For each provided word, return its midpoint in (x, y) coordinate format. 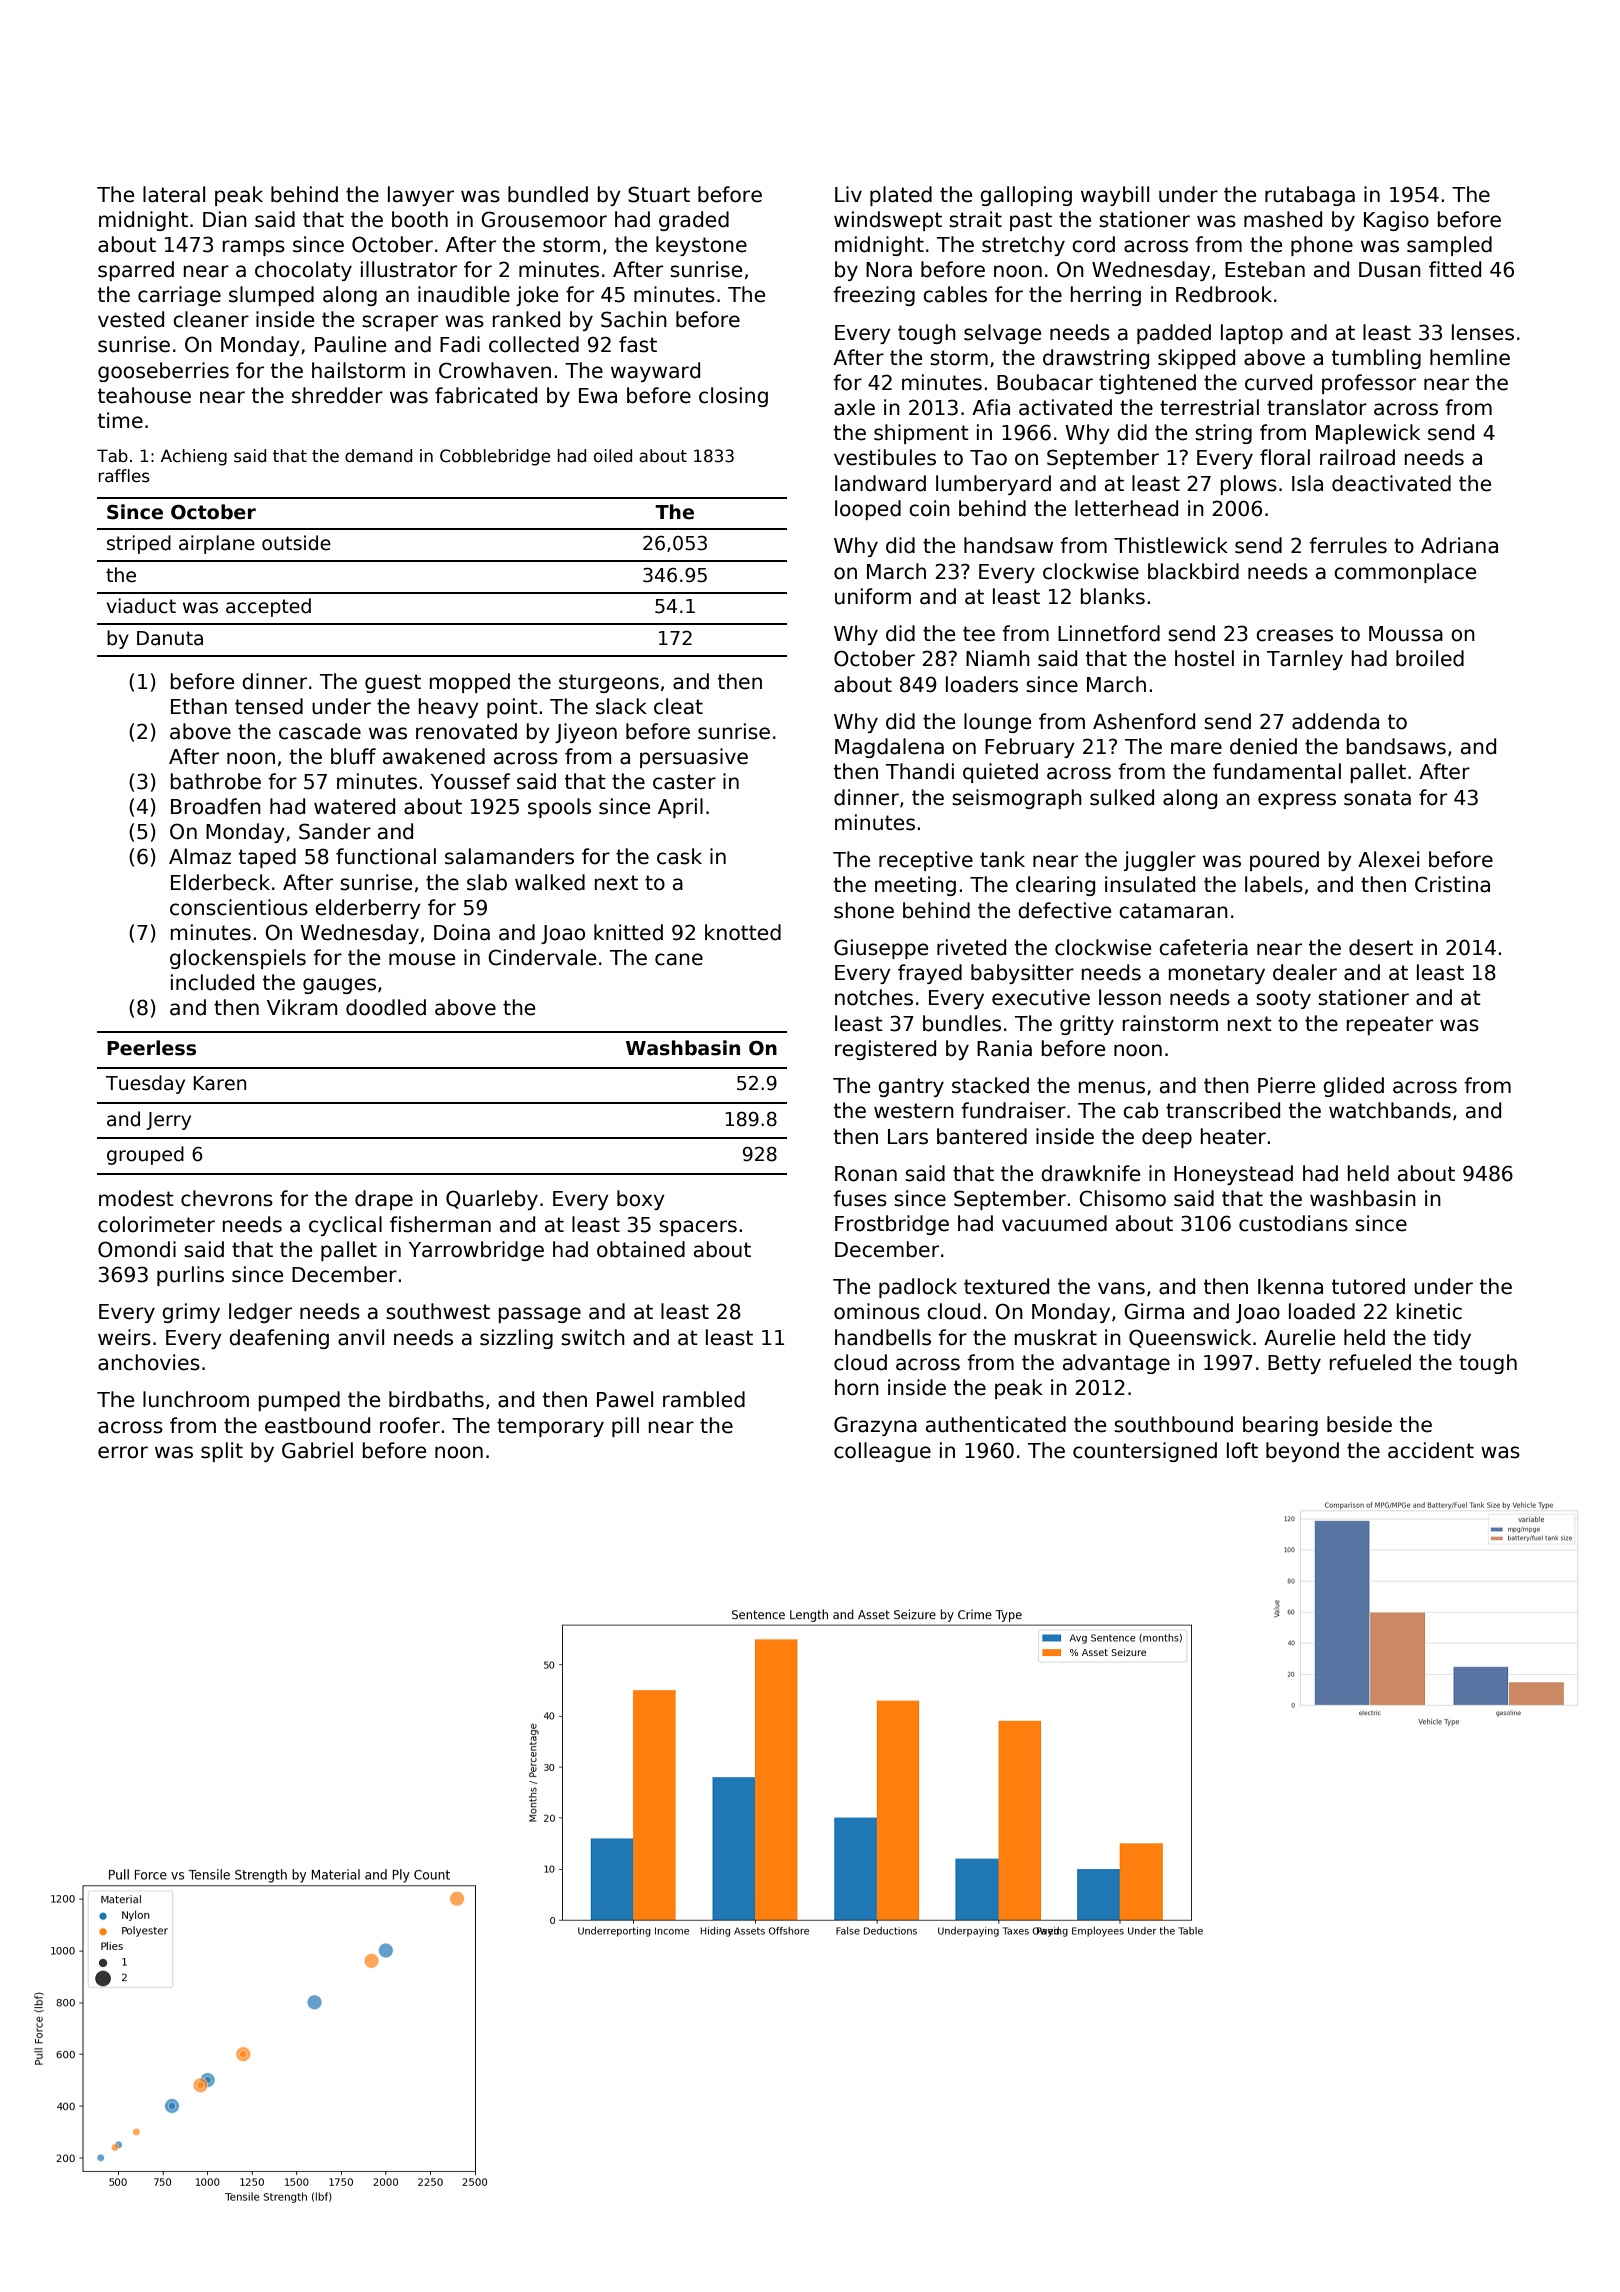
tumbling (1376, 359)
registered (885, 1050)
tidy (1452, 1339)
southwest (438, 1311)
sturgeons (609, 683)
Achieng (194, 457)
